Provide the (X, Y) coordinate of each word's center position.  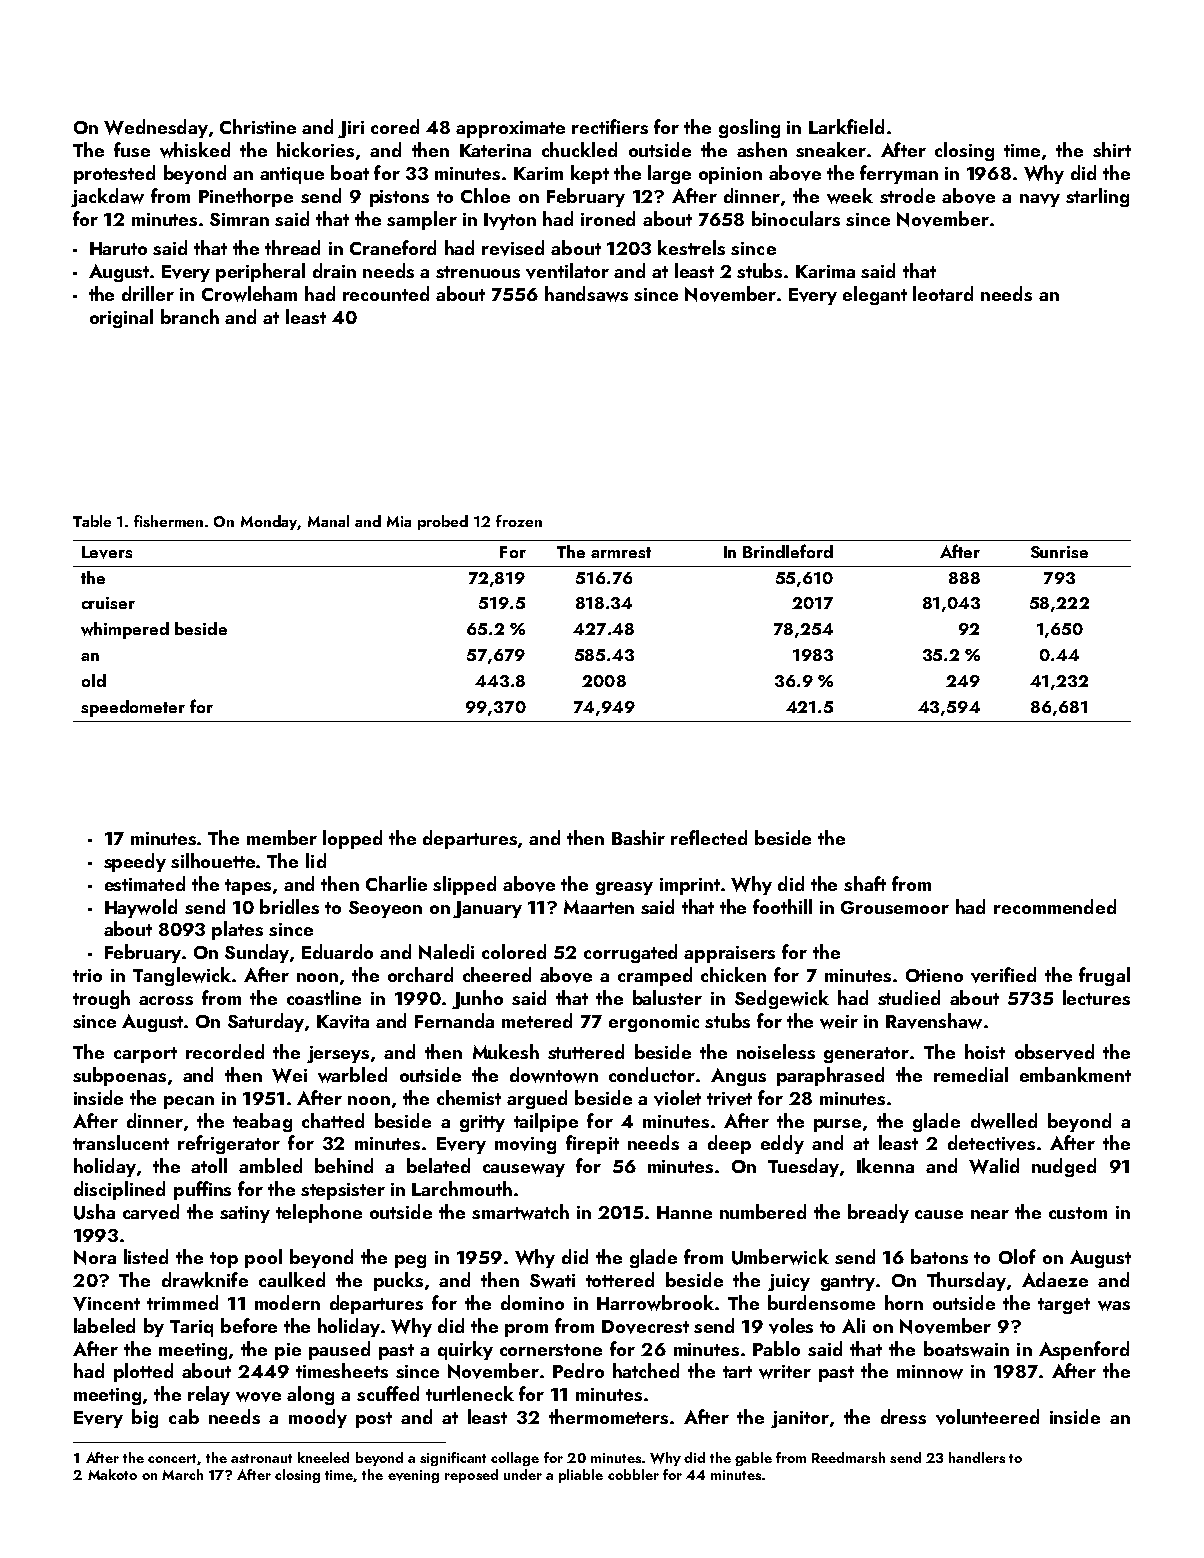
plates (237, 930)
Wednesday (156, 128)
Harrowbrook (655, 1303)
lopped (352, 839)
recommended (1055, 906)
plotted (143, 1372)
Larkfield (846, 126)
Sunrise (1059, 552)
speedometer (133, 708)
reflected (709, 837)
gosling (749, 128)
